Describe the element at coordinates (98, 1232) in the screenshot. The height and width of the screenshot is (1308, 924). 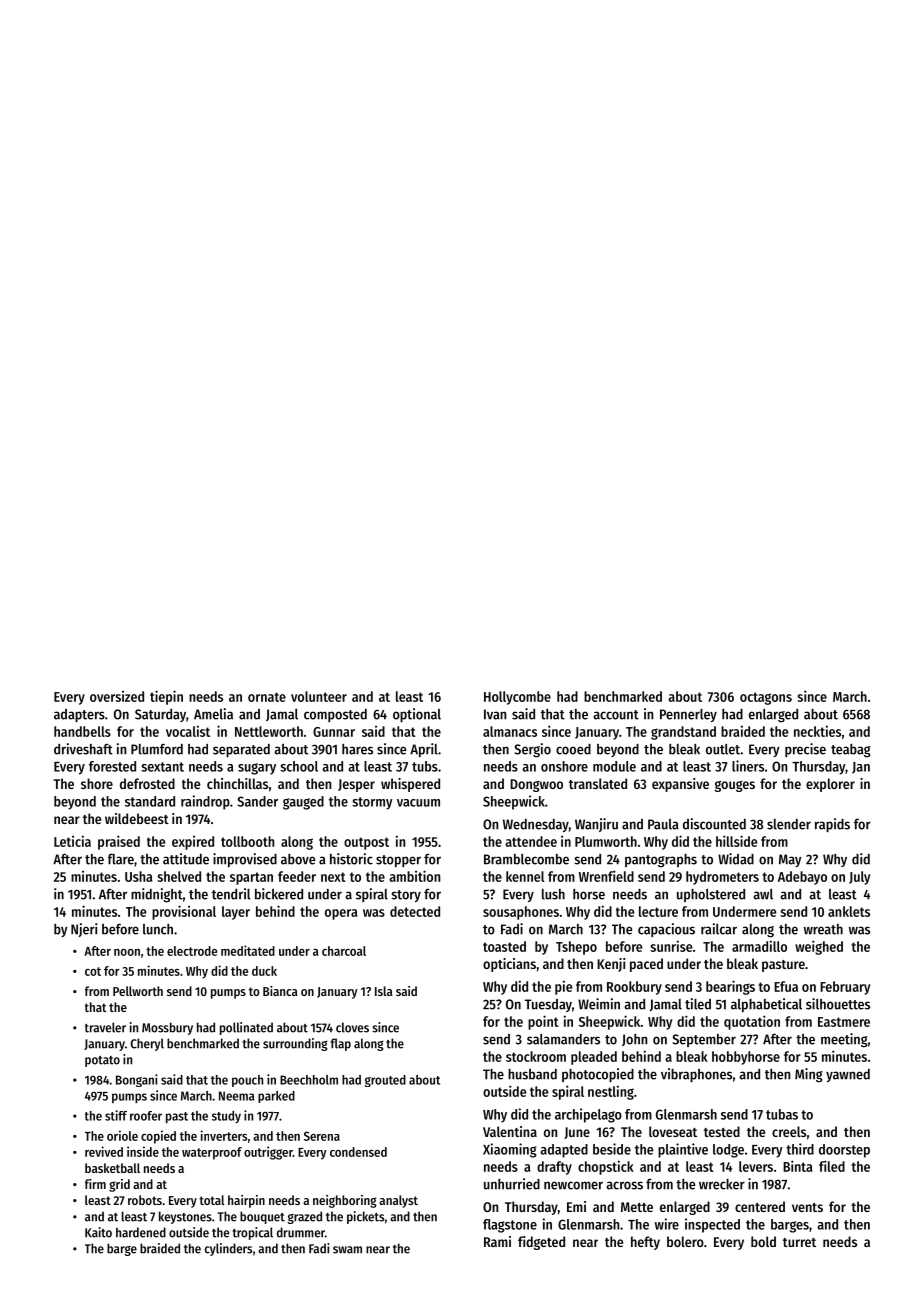
I see `Kaito` at that location.
